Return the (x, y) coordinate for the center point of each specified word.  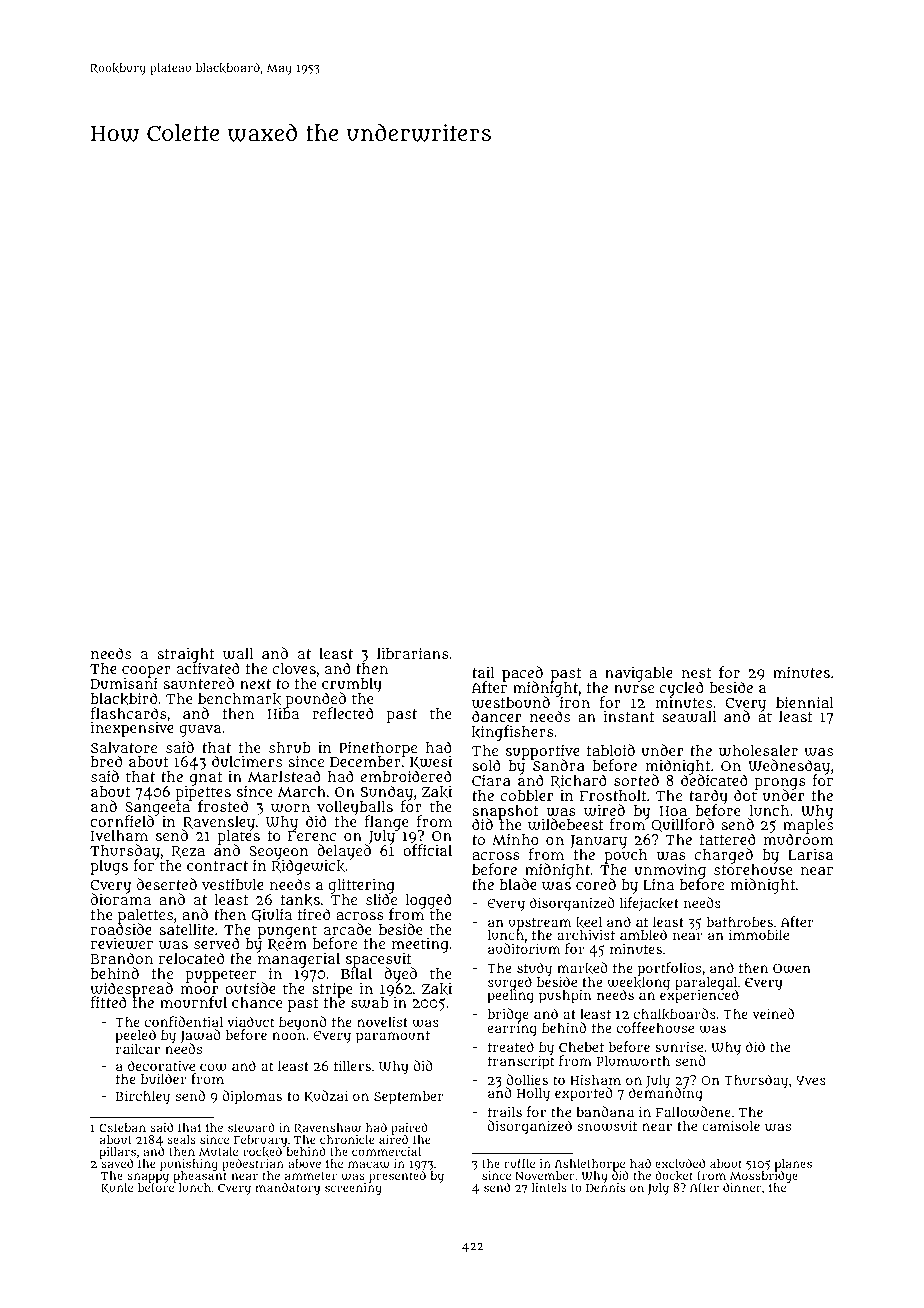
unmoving (670, 871)
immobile (759, 934)
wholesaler (758, 751)
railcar (138, 1049)
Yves (811, 1080)
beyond (303, 1023)
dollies (527, 1079)
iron (575, 702)
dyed (400, 975)
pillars (117, 1153)
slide (381, 899)
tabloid (611, 750)
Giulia (271, 916)
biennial (805, 702)
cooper (146, 672)
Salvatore (124, 747)
